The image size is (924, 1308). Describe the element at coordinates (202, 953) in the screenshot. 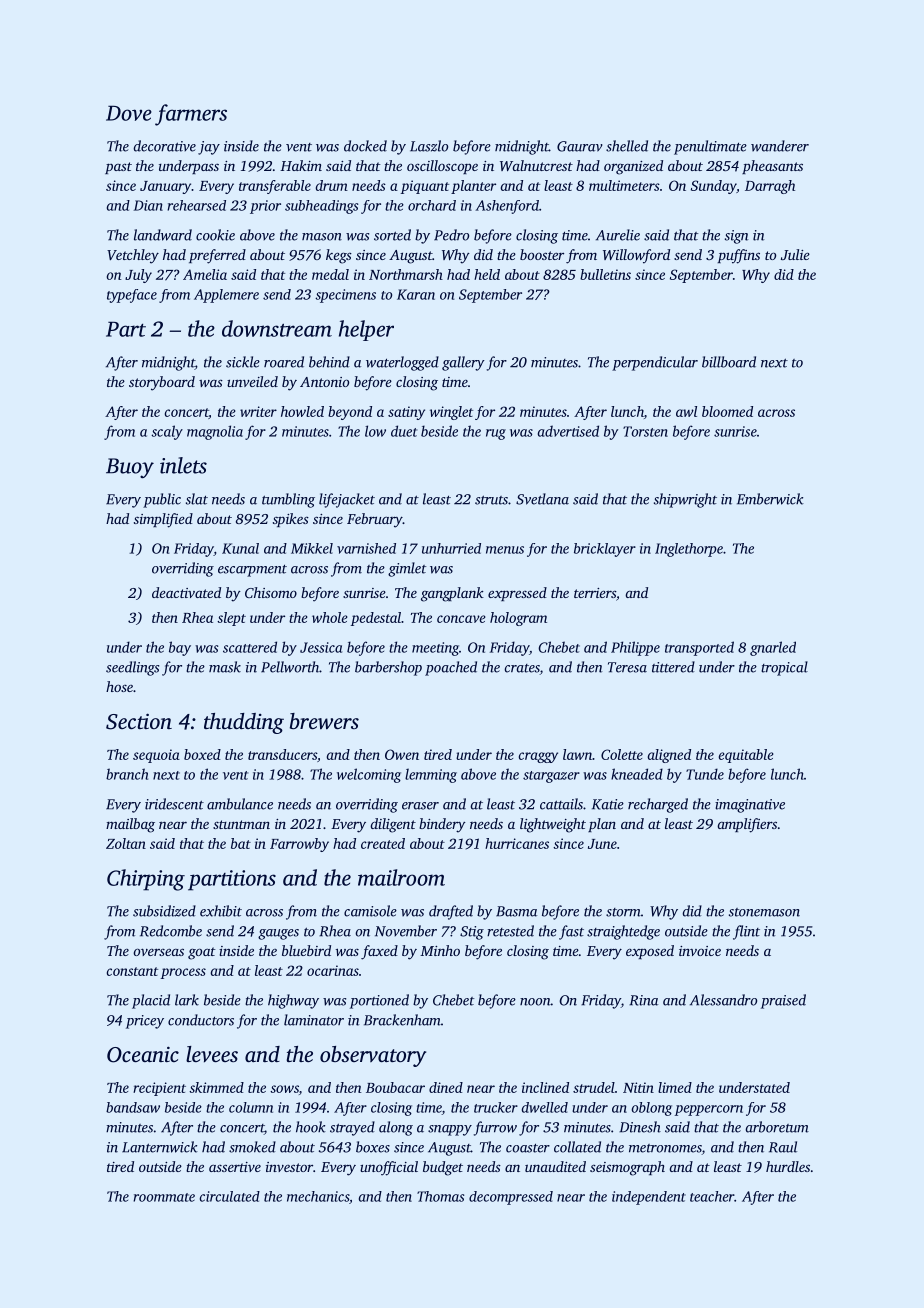

I see `goat` at that location.
